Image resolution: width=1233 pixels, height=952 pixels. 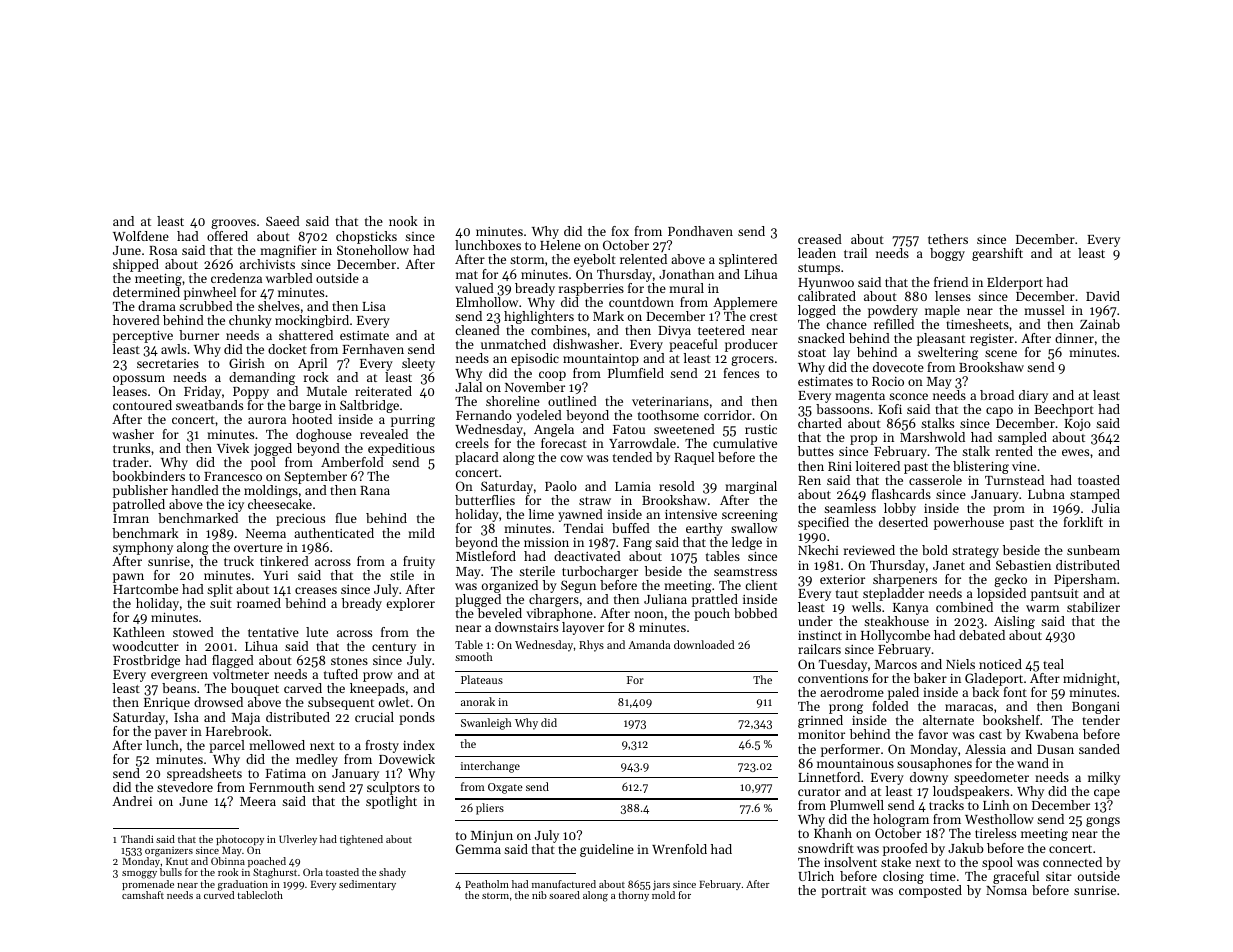 I want to click on Linh, so click(x=996, y=805).
